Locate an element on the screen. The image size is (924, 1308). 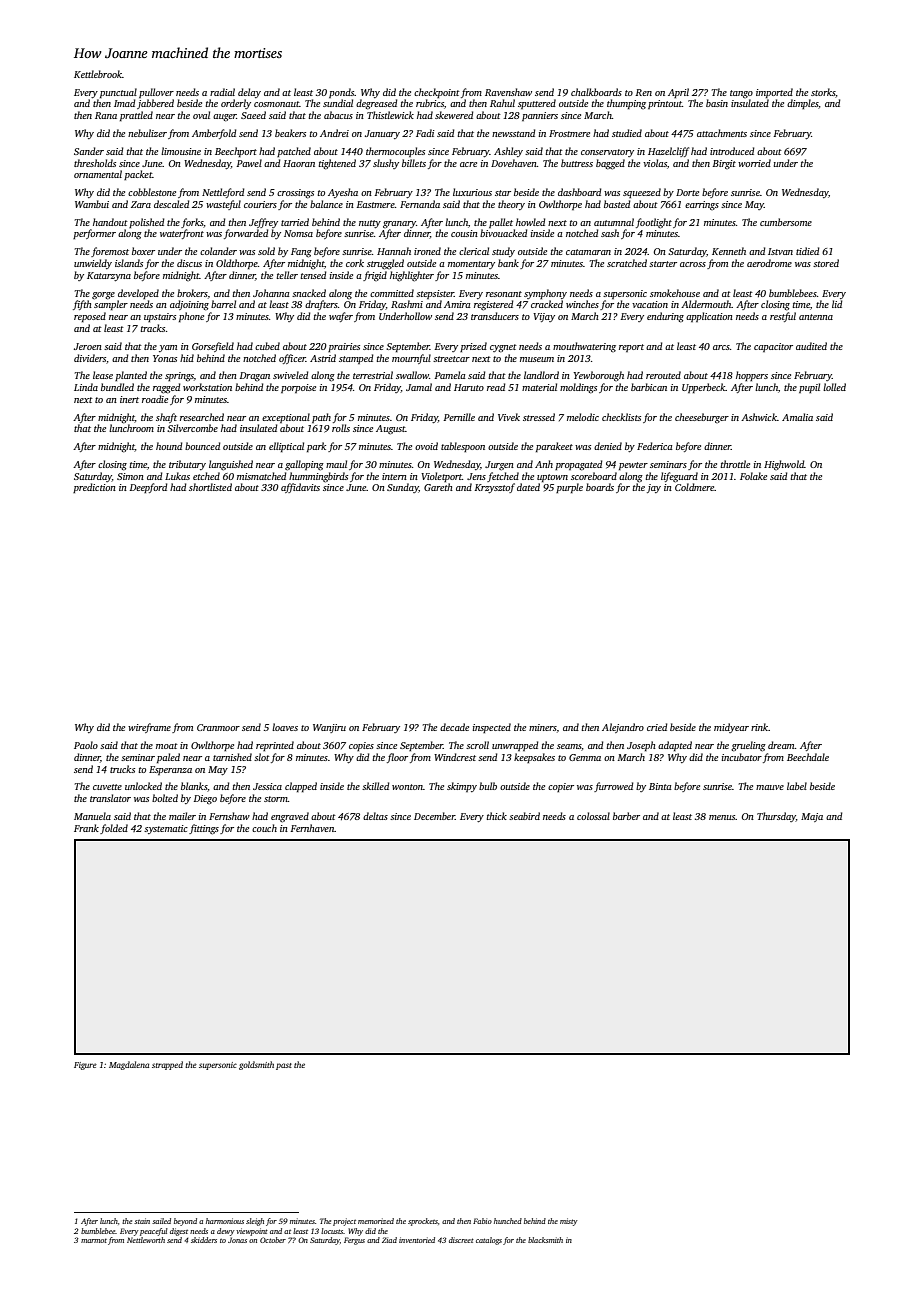
Linda is located at coordinates (86, 387).
